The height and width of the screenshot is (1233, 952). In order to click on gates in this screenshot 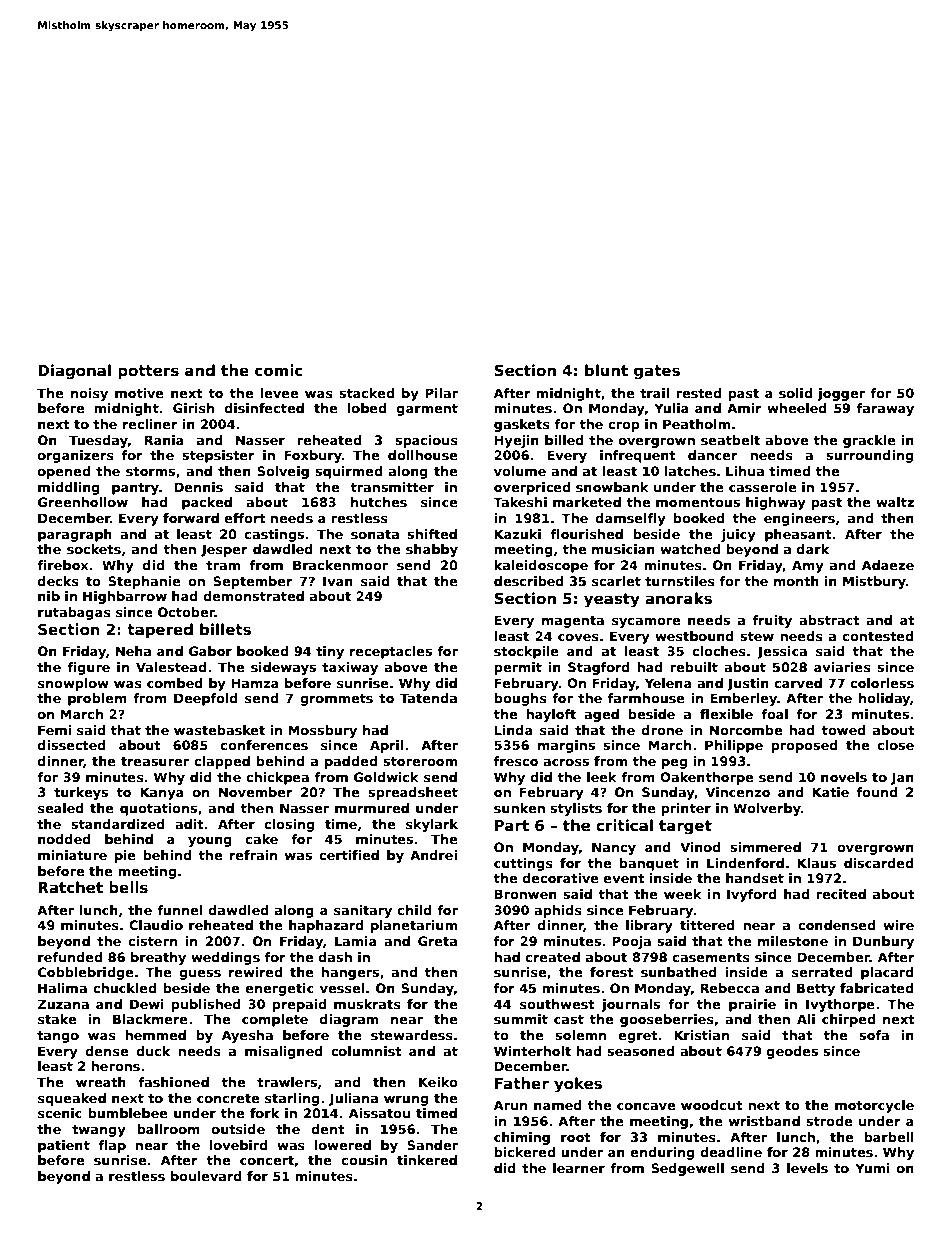, I will do `click(657, 372)`.
